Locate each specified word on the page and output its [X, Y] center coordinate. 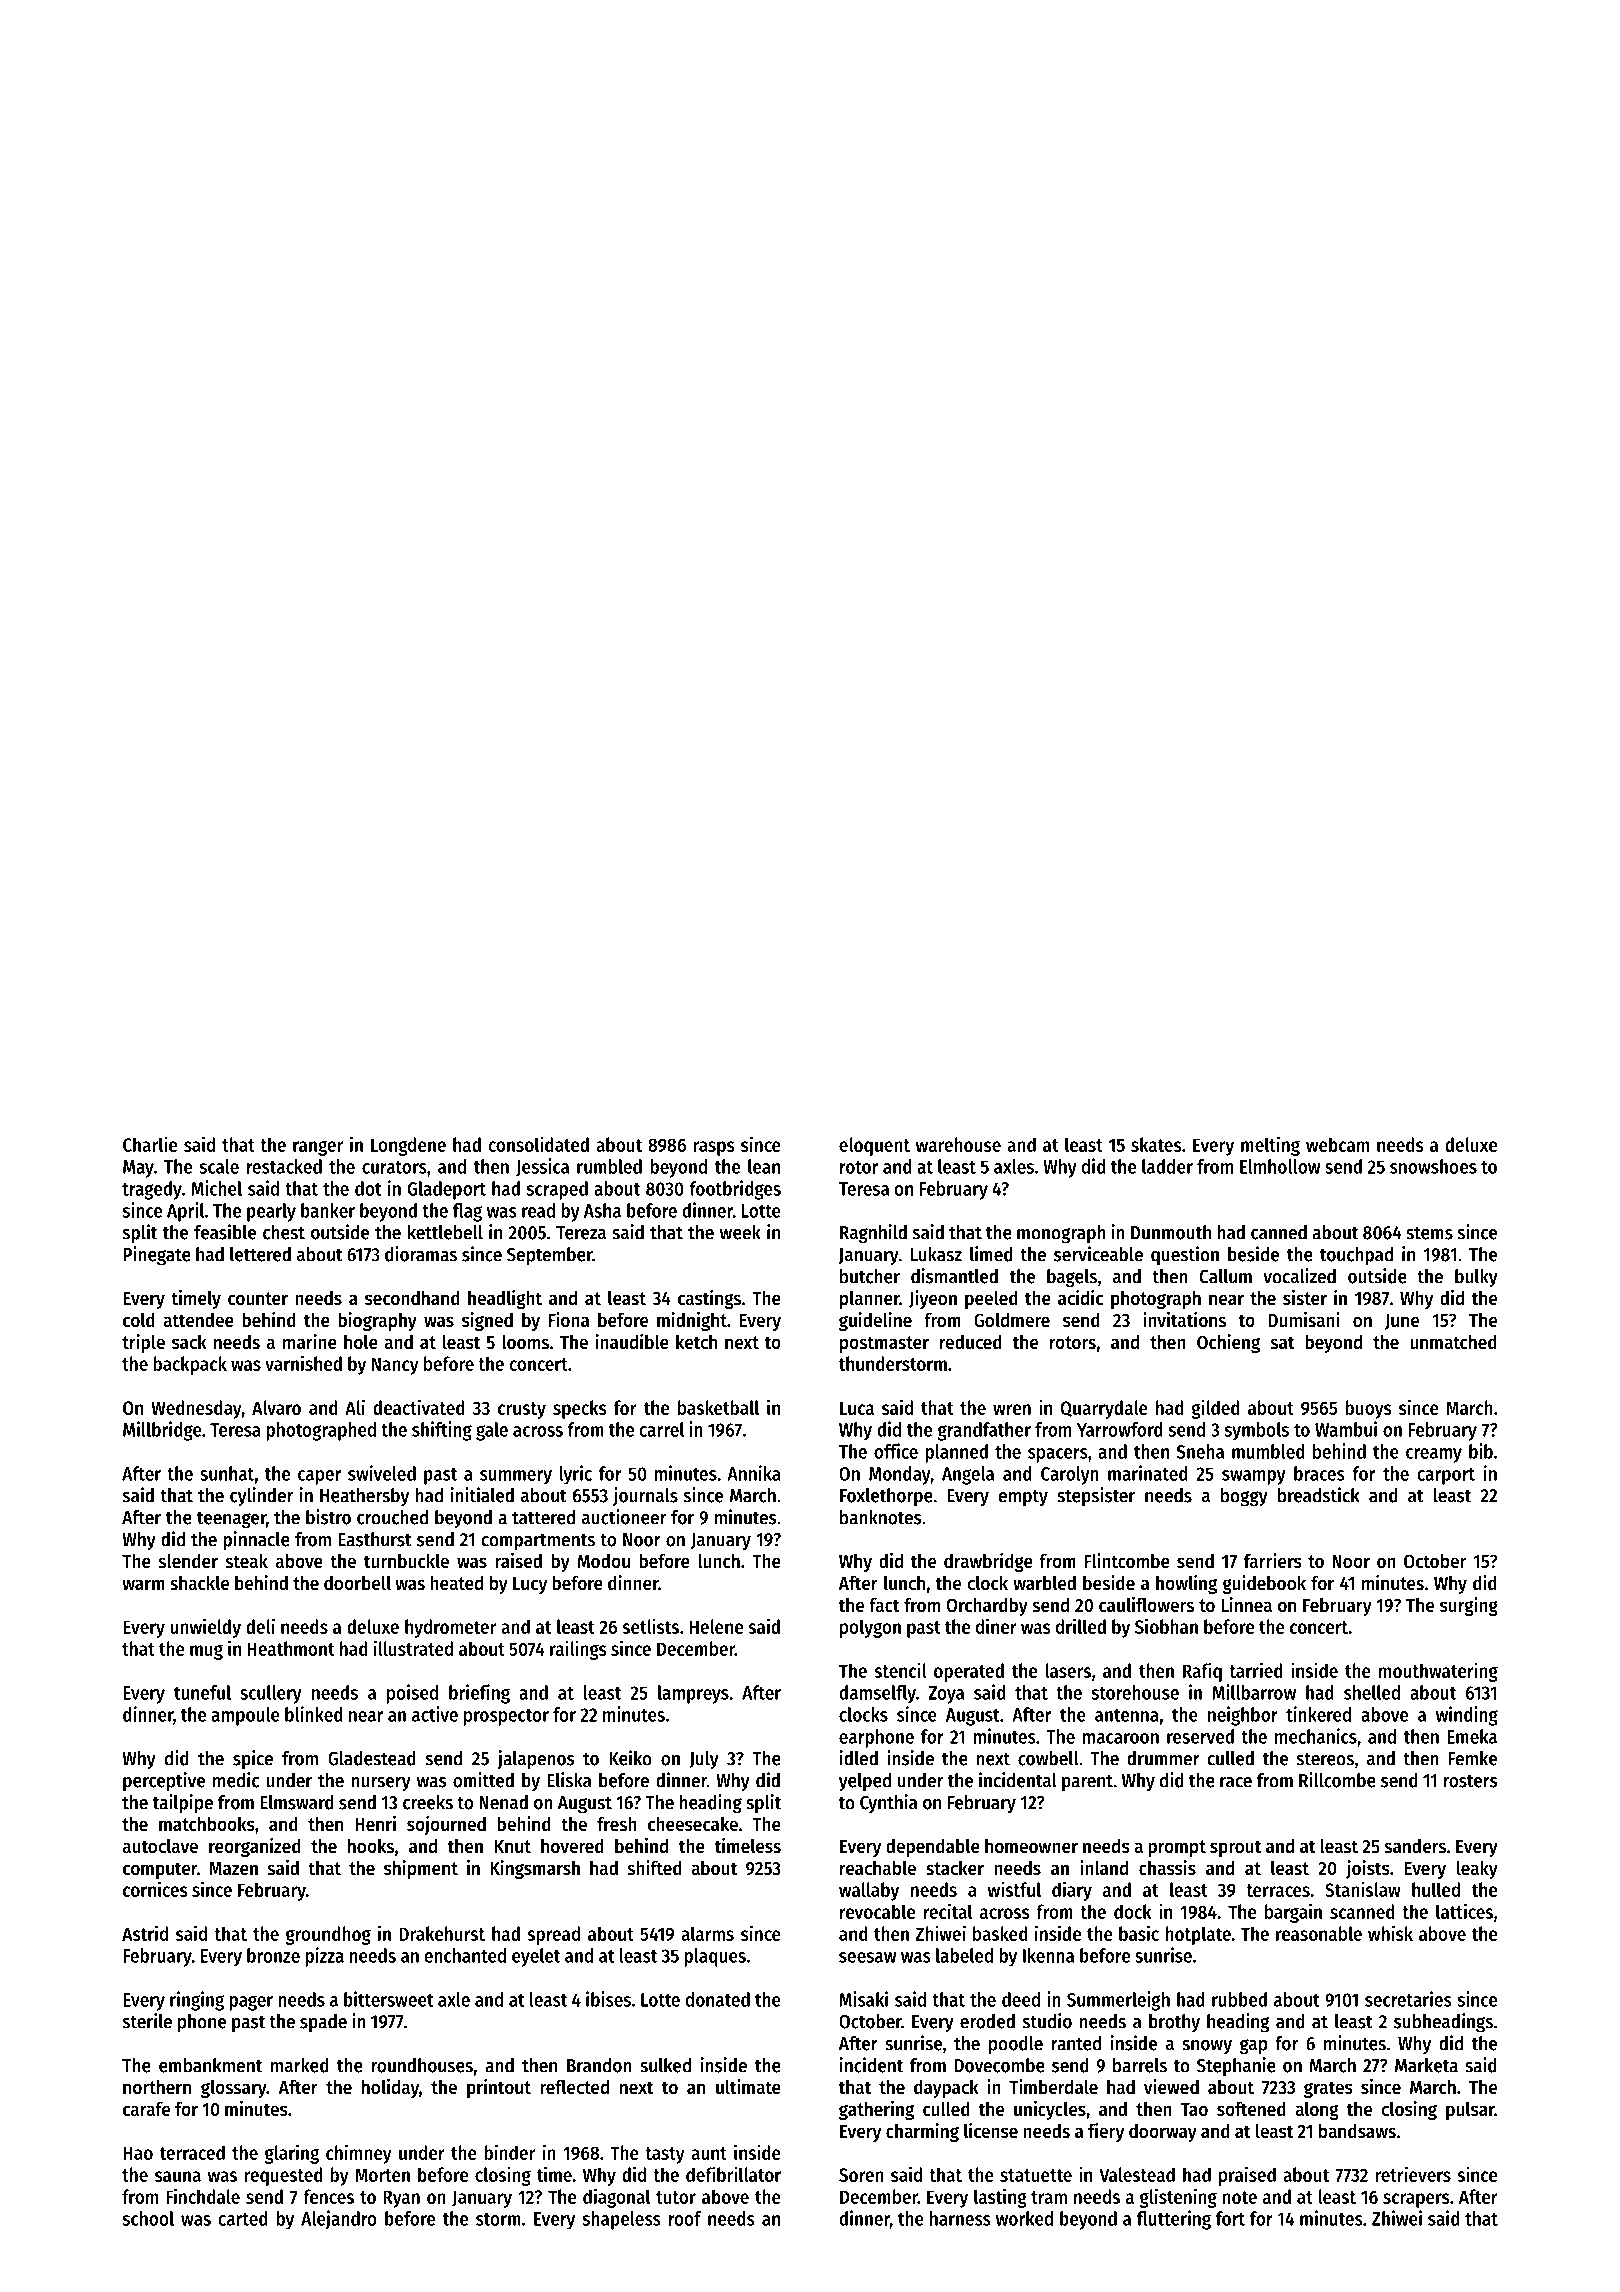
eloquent [874, 1146]
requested [283, 2176]
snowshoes [1433, 1166]
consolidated [538, 1144]
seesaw [867, 1957]
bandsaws [1357, 2131]
